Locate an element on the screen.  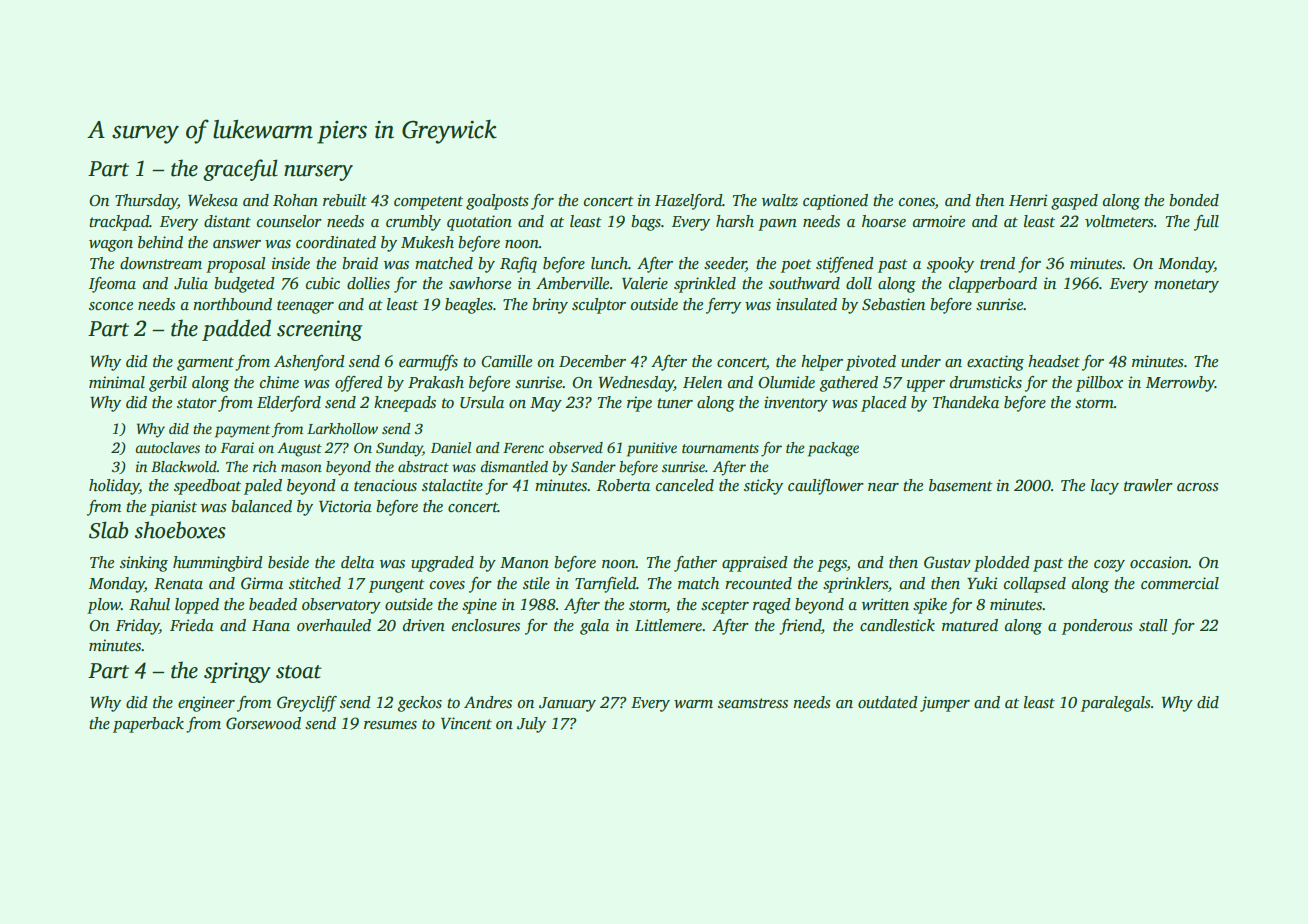
occasion is located at coordinates (1159, 562).
